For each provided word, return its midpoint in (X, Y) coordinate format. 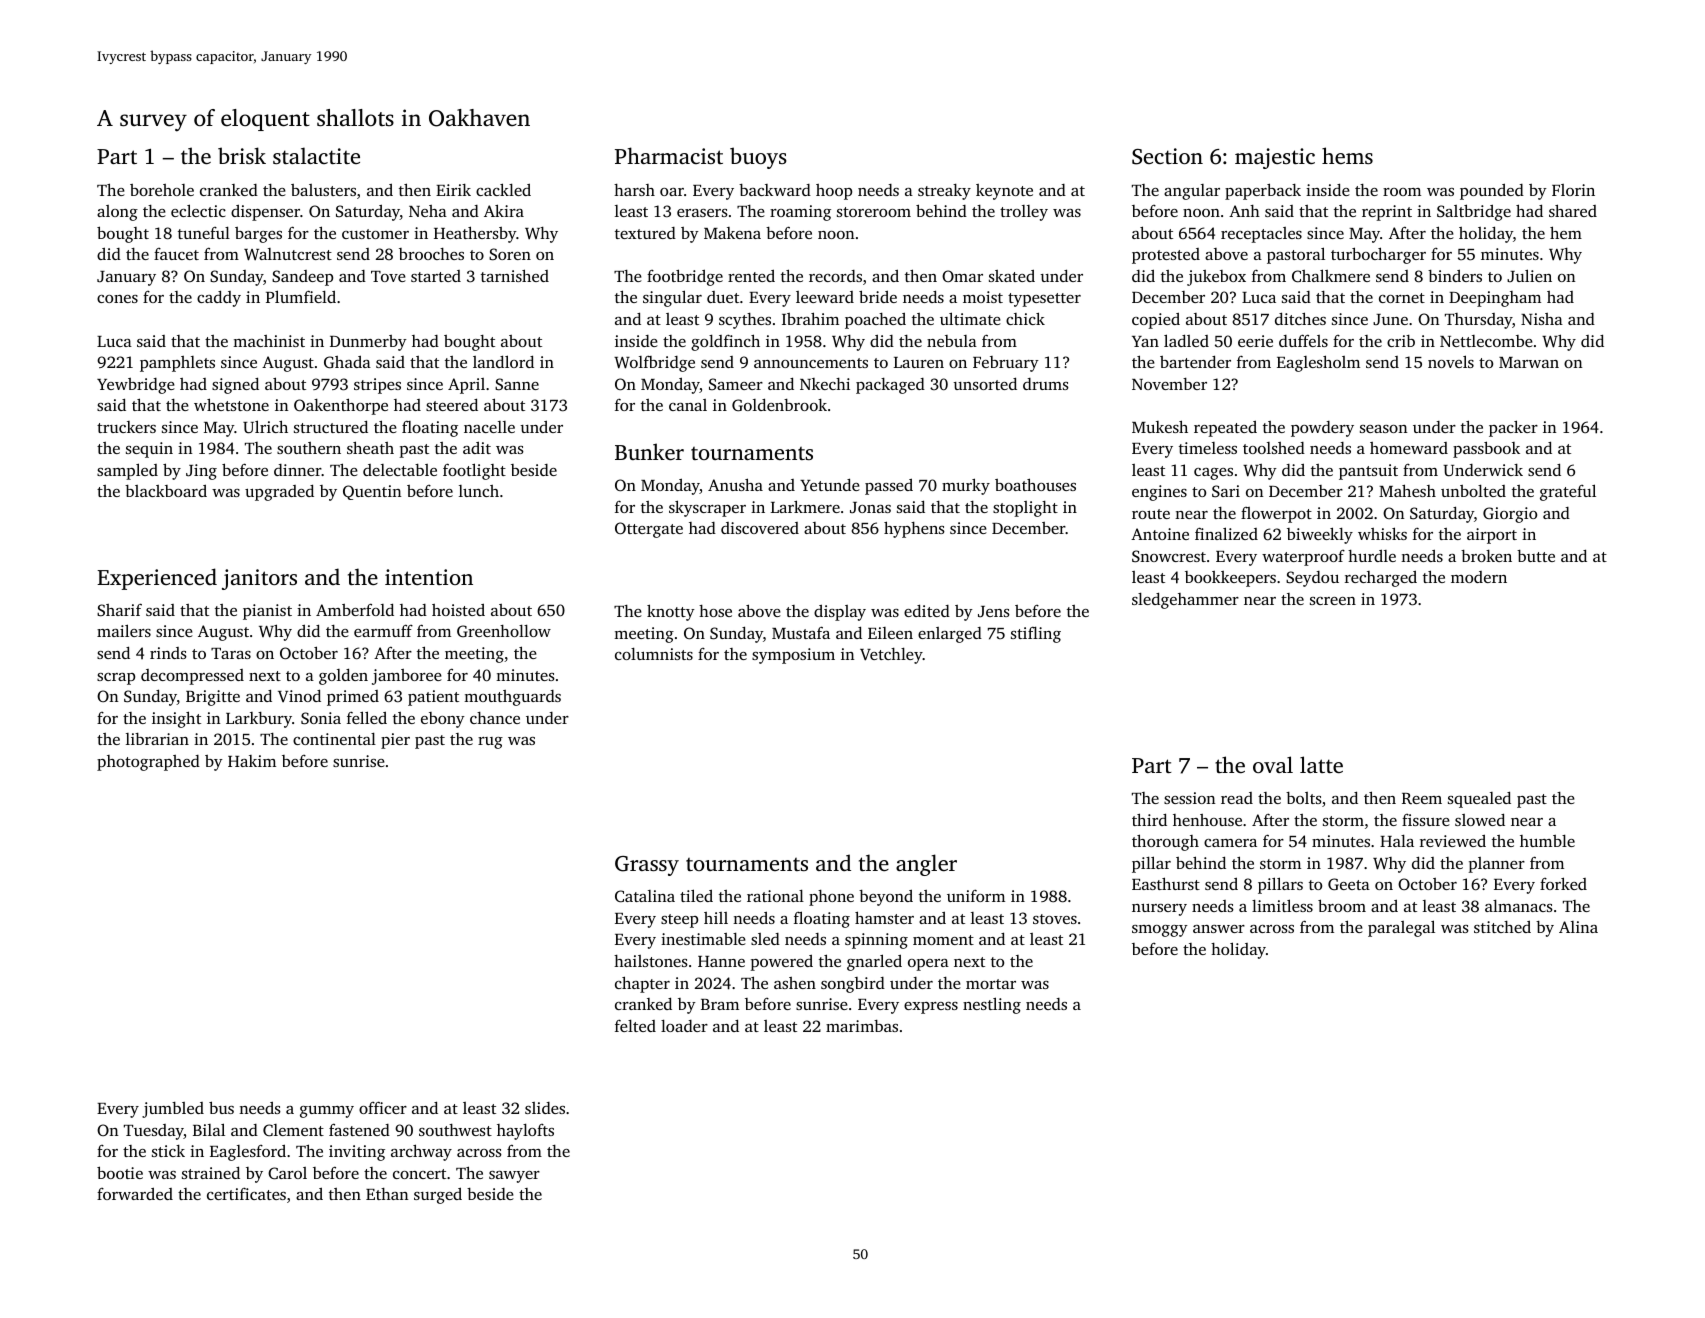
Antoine (1160, 534)
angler (926, 865)
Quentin (372, 492)
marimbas (862, 1026)
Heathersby (475, 234)
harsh (634, 190)
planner (1496, 865)
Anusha (735, 484)
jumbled (173, 1110)
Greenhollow (504, 631)
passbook (1486, 449)
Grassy (647, 866)
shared (1573, 210)
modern (1479, 577)
